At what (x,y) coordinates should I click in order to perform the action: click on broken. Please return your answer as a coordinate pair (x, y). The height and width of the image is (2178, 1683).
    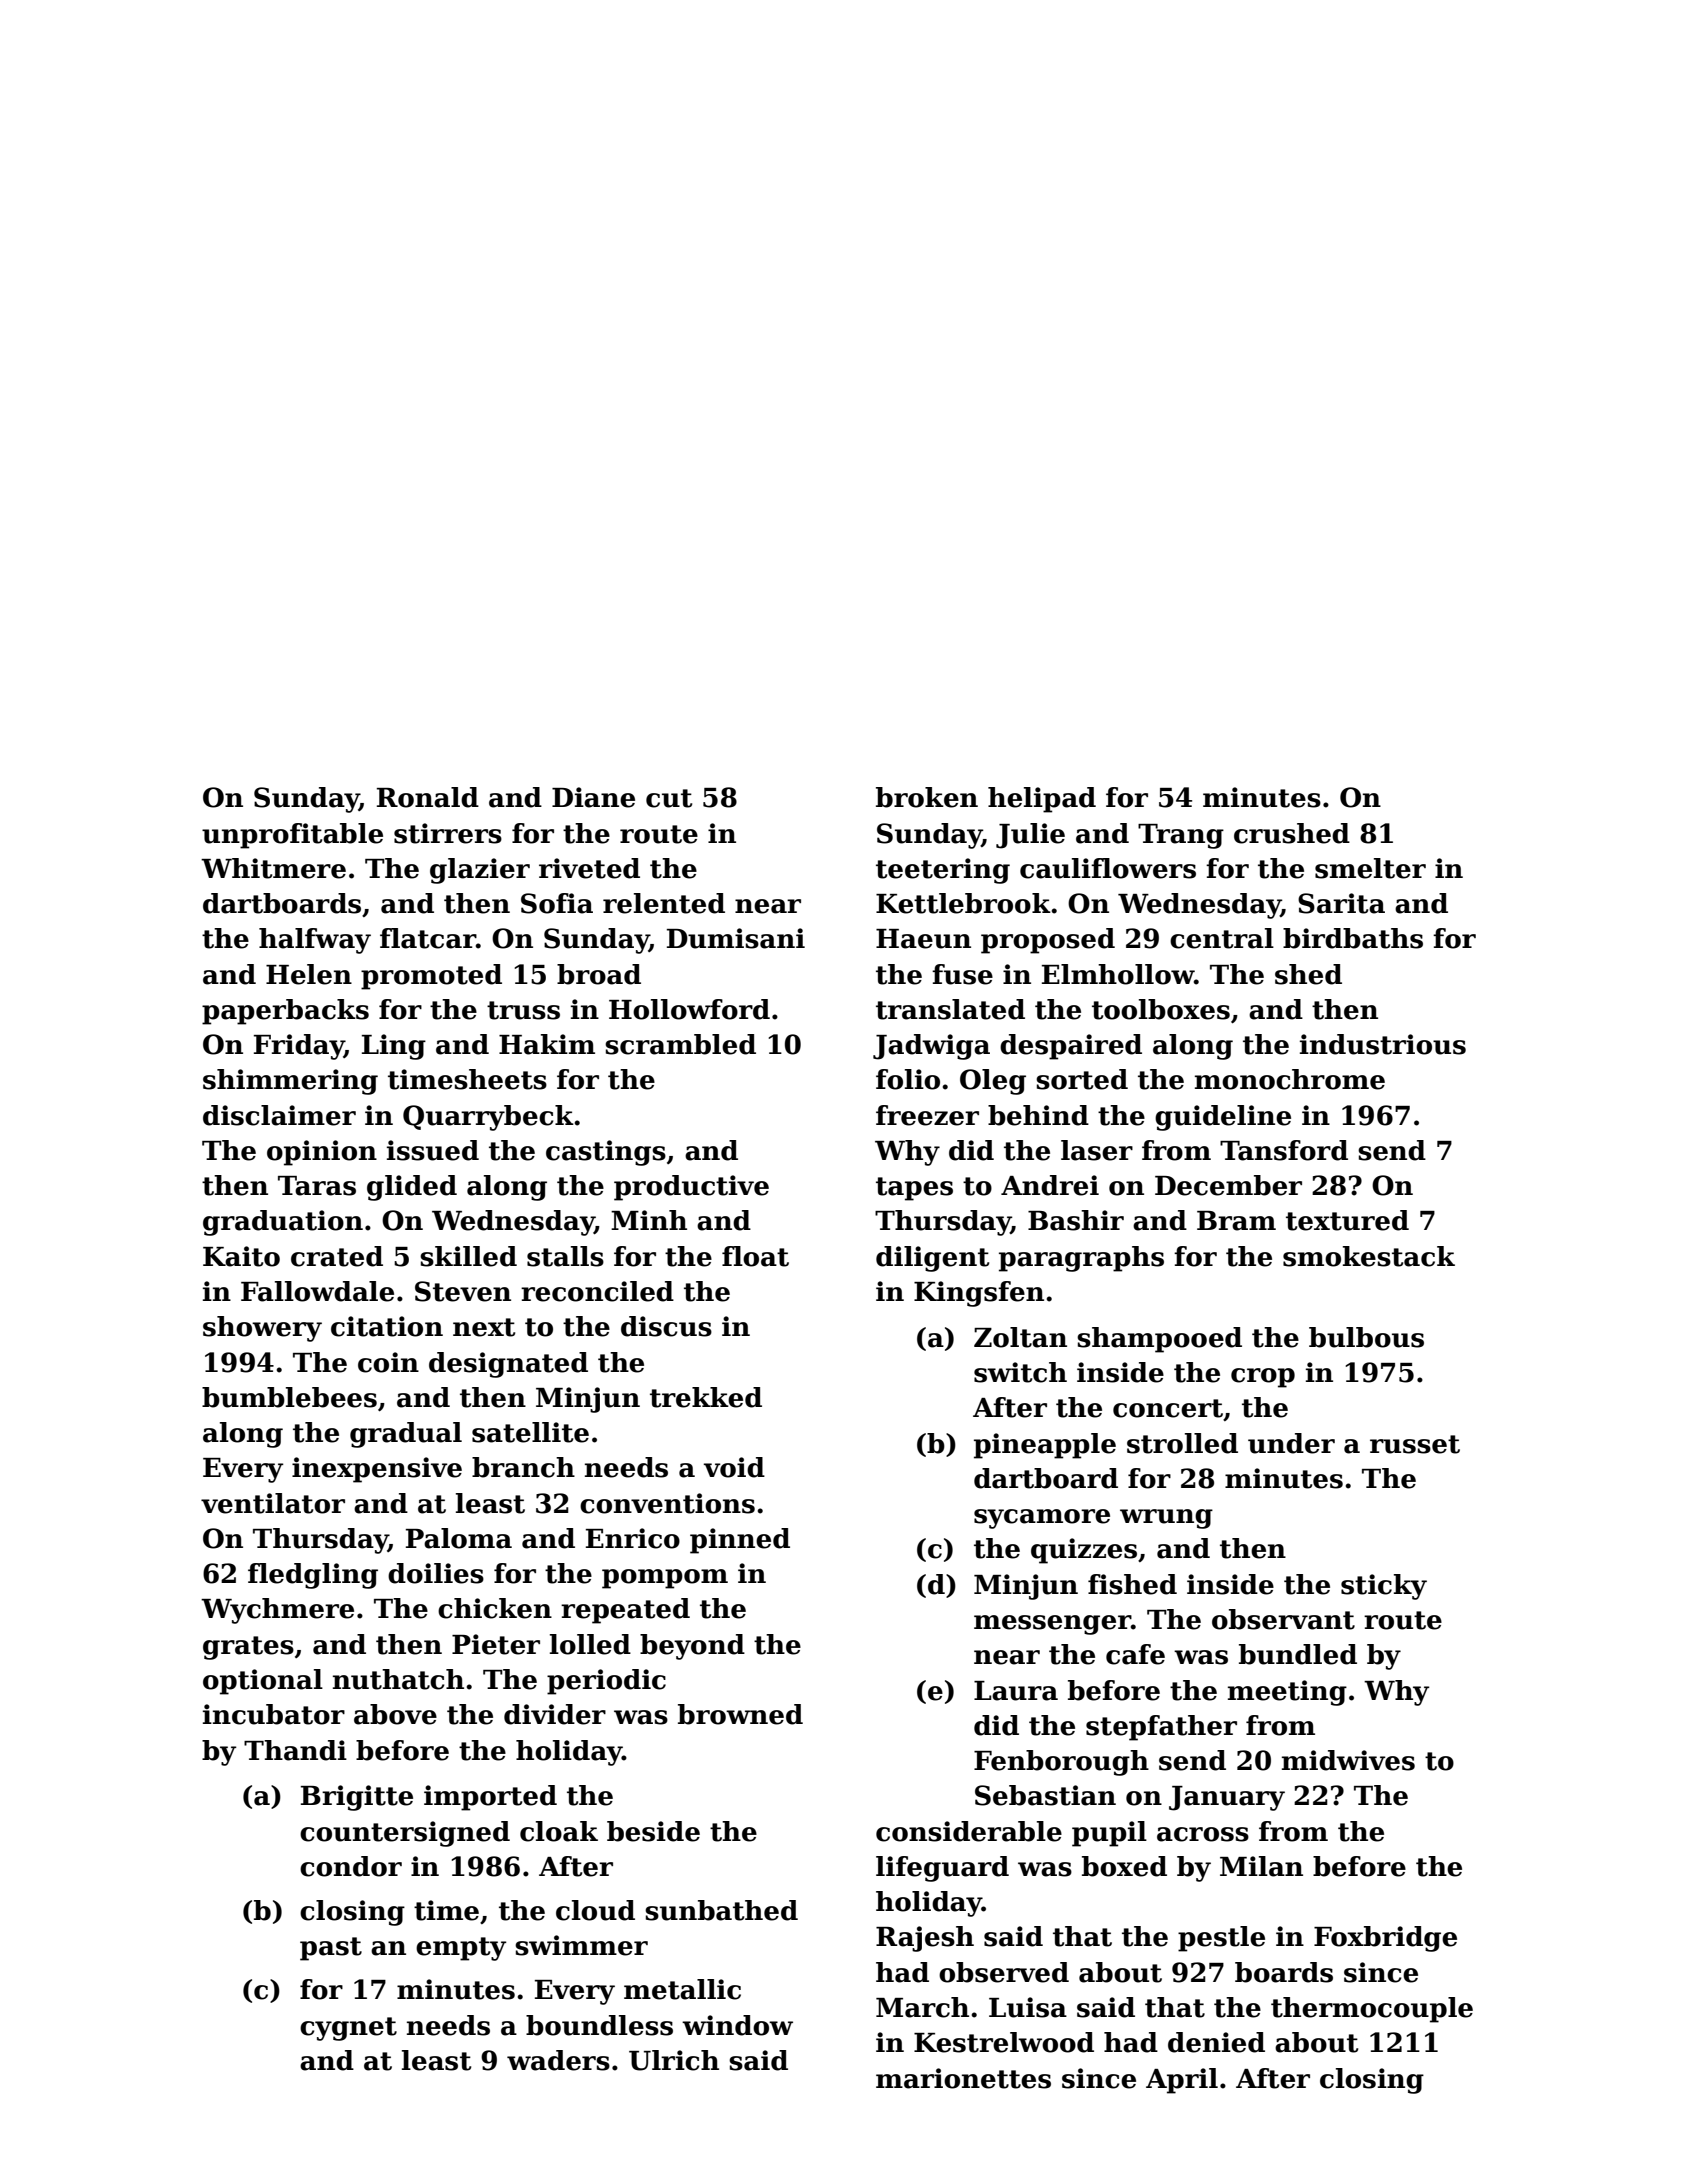
    Looking at the image, I should click on (927, 797).
